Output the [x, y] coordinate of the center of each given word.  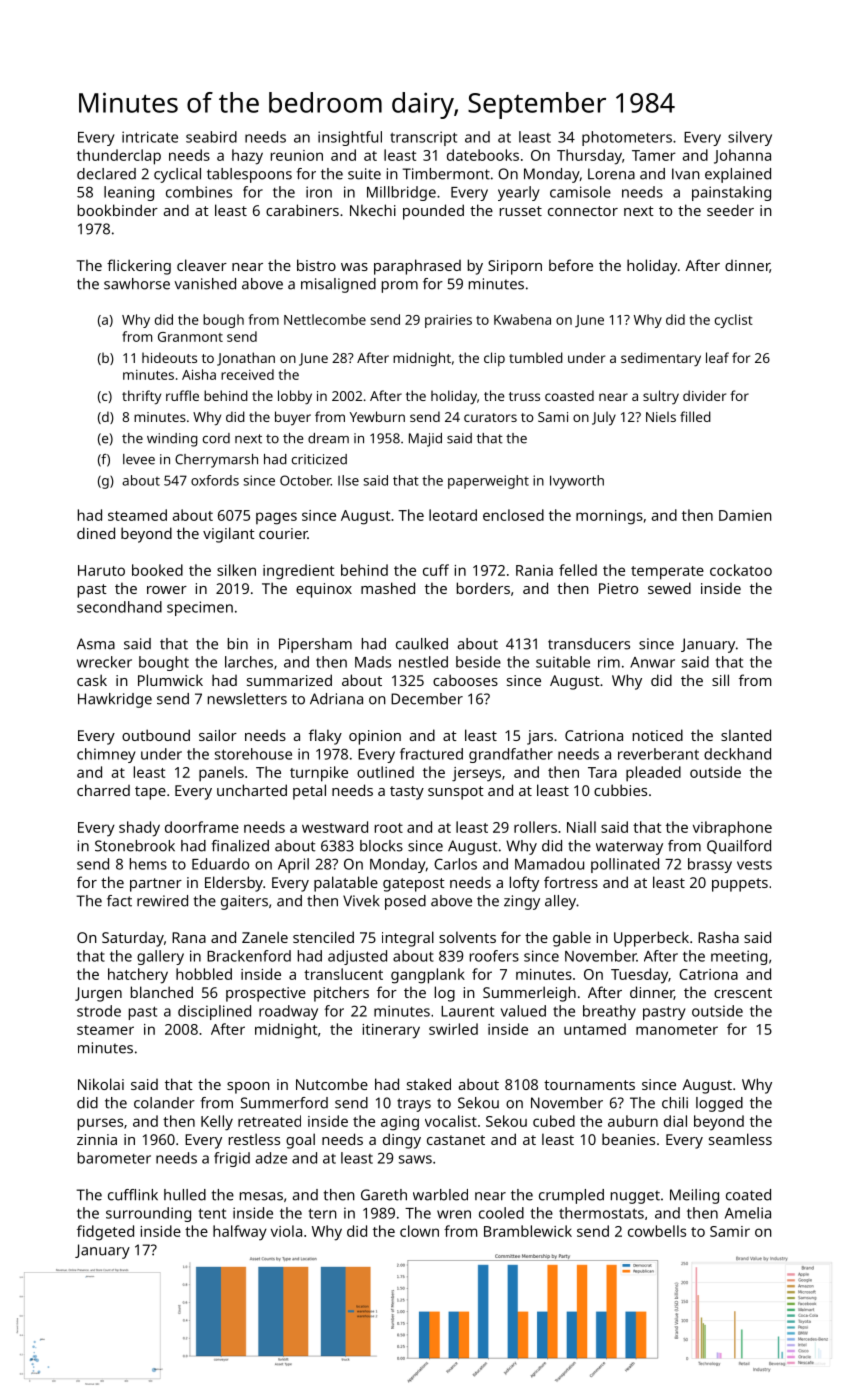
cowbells [657, 1231]
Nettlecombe [325, 319]
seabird [211, 137]
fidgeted [105, 1233]
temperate [667, 573]
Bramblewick [528, 1231]
